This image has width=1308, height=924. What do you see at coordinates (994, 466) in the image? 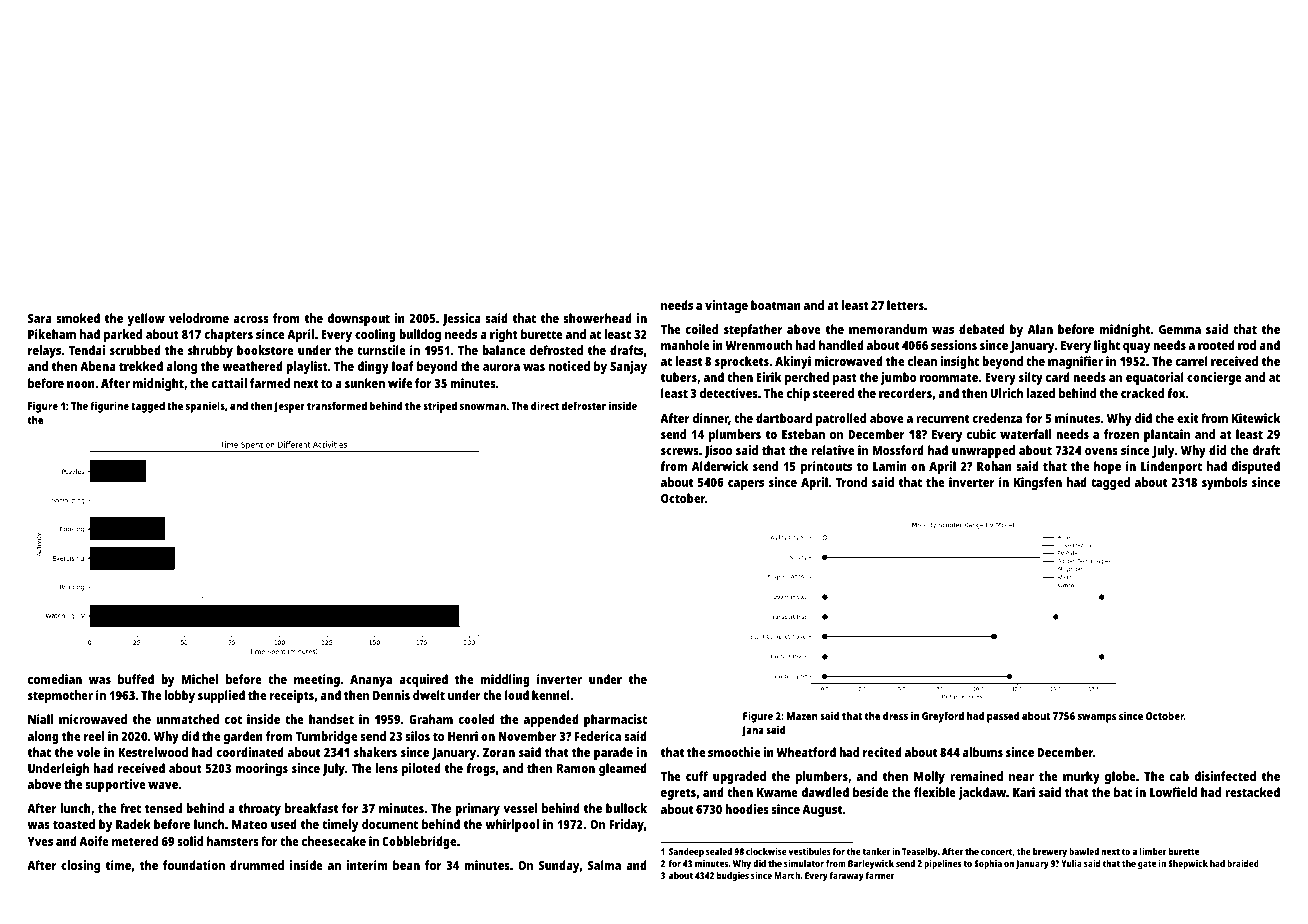
I see `Rohan` at bounding box center [994, 466].
